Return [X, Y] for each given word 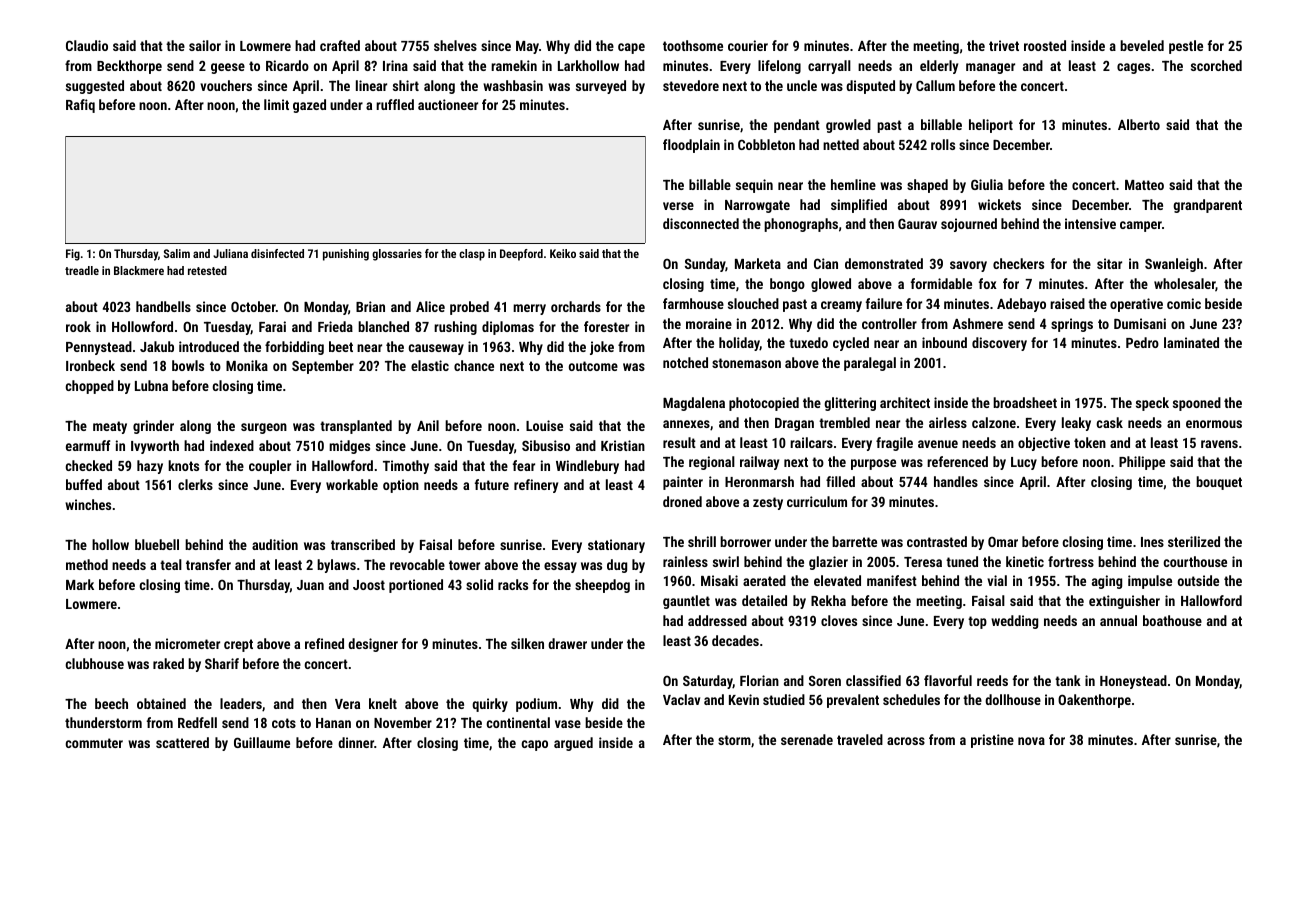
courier [748, 45]
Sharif [222, 663]
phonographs [801, 225]
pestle [1186, 47]
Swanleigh [1174, 265]
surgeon [264, 428]
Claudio [87, 45]
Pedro [1142, 342]
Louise [544, 425]
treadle [82, 270]
